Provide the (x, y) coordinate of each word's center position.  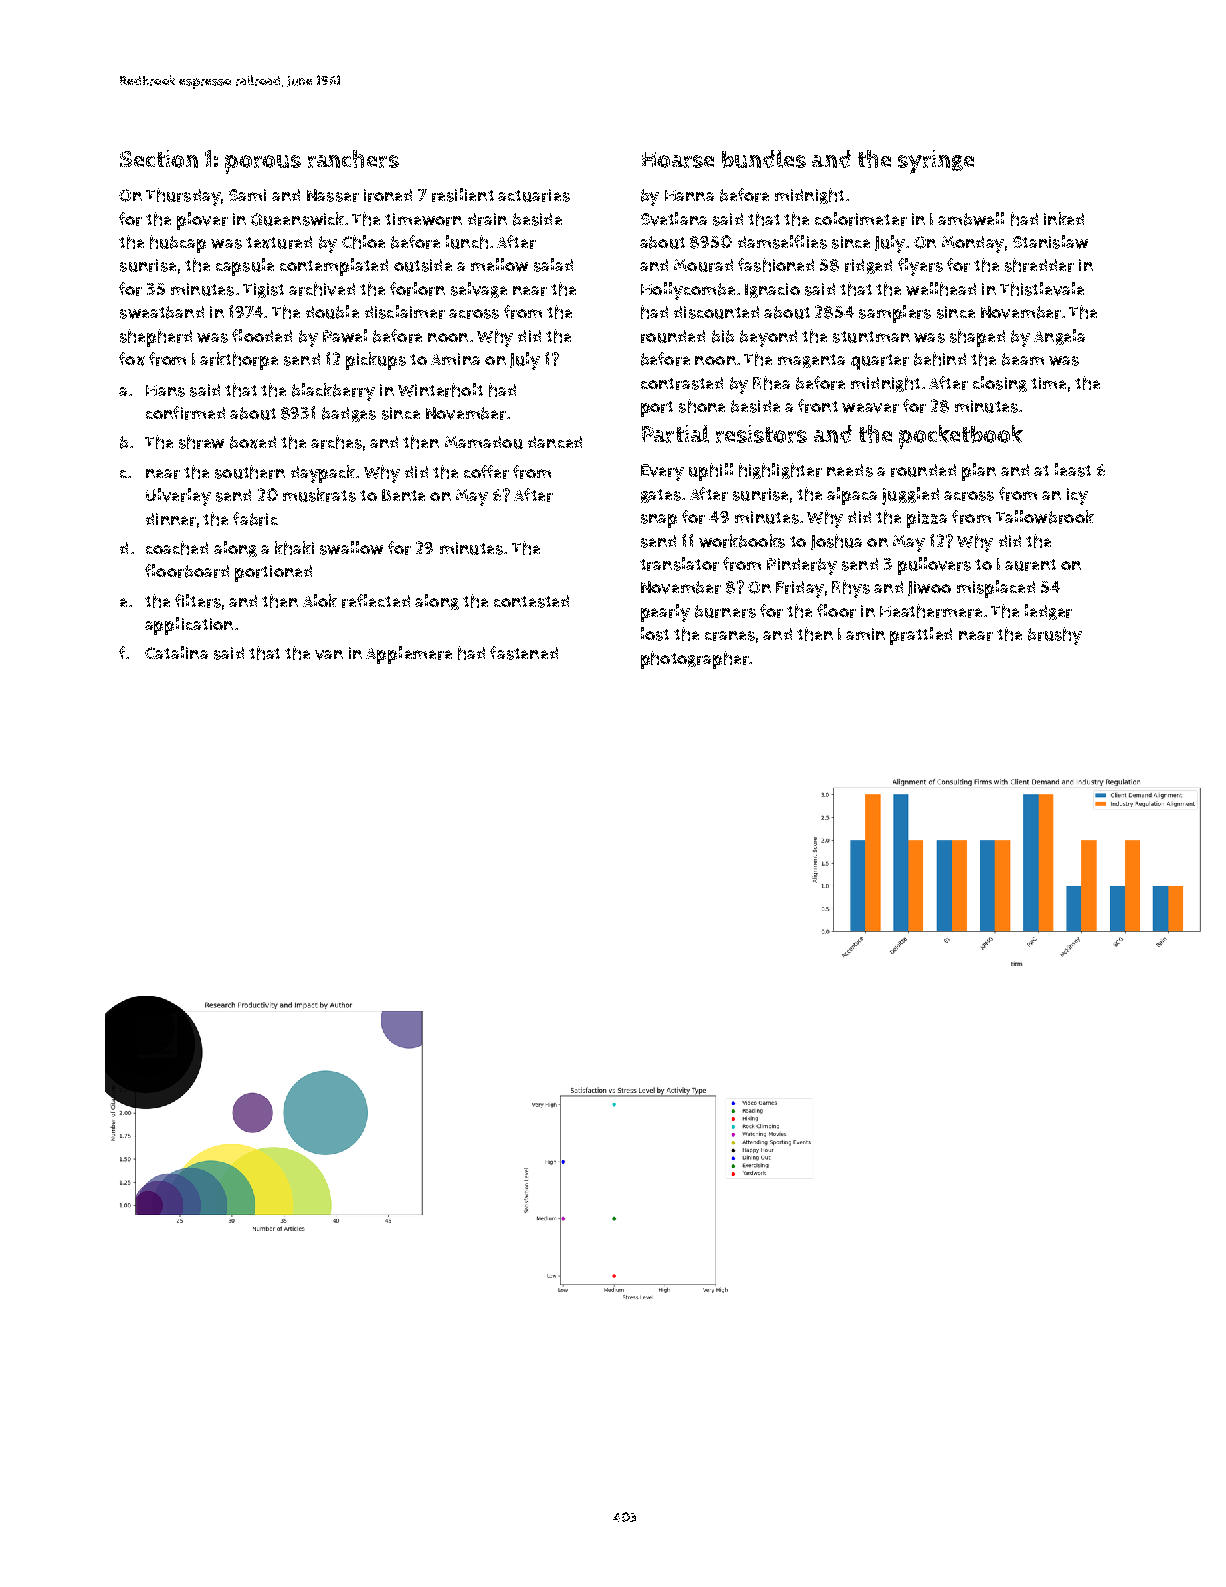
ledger (1048, 612)
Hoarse (678, 160)
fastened (524, 653)
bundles (764, 159)
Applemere (409, 655)
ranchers (353, 159)
